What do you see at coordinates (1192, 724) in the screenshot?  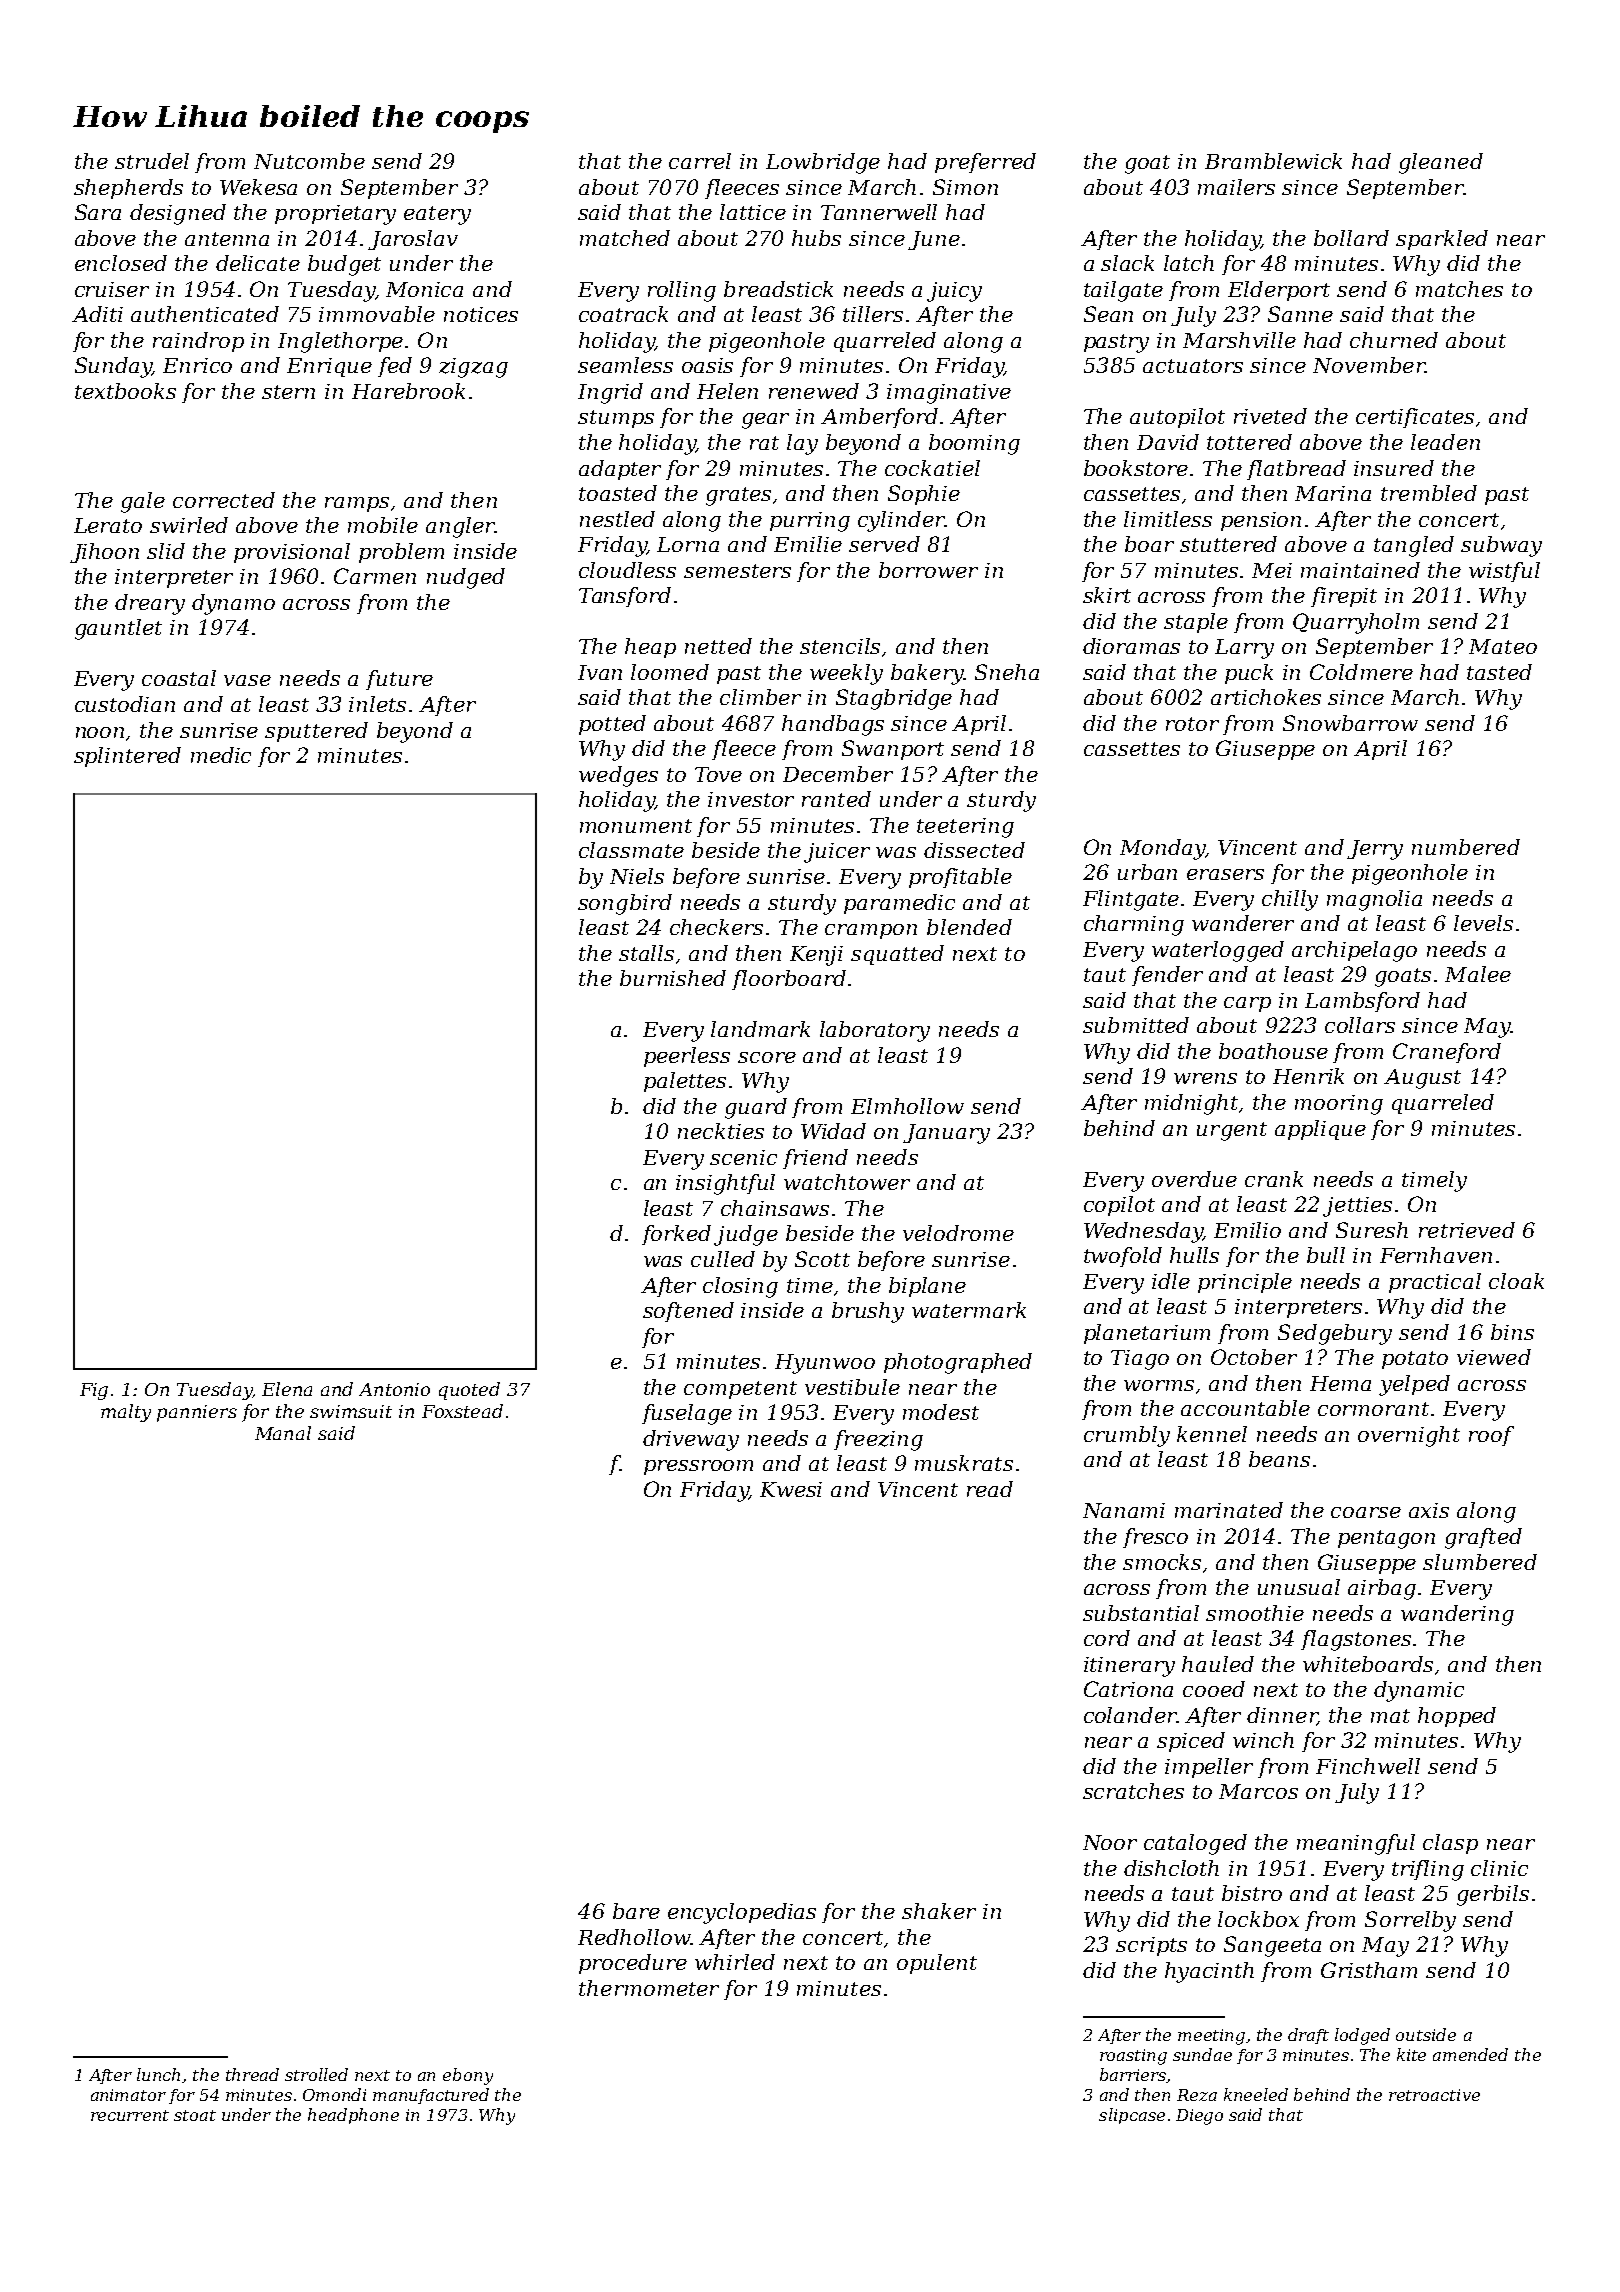 I see `rotor` at bounding box center [1192, 724].
